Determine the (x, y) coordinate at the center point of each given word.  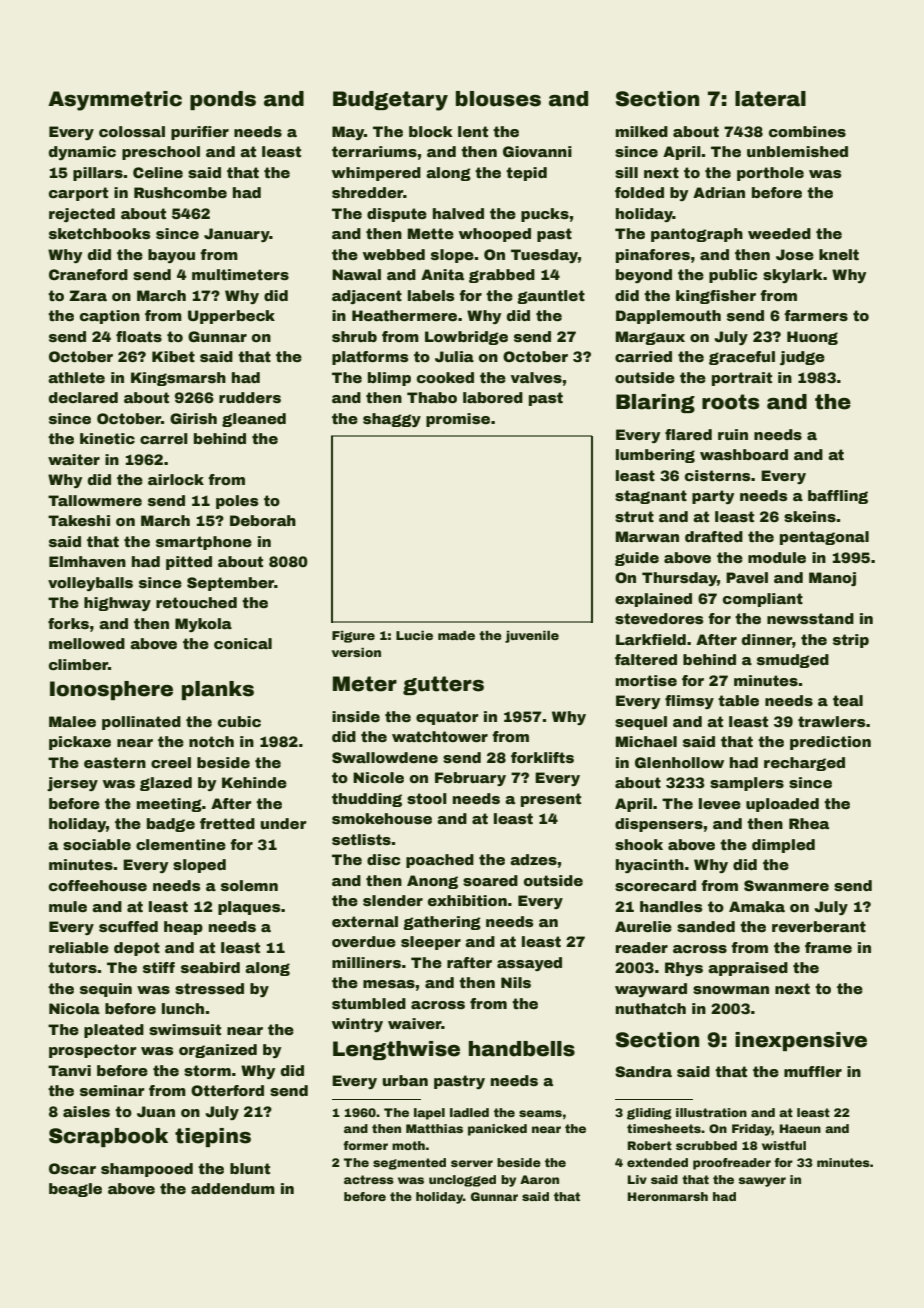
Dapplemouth (668, 317)
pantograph (697, 235)
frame (828, 947)
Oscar (72, 1168)
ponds (223, 100)
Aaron (539, 1179)
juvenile (532, 637)
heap (183, 928)
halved (458, 213)
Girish (193, 418)
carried (643, 356)
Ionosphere (111, 690)
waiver (415, 1023)
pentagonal (824, 538)
